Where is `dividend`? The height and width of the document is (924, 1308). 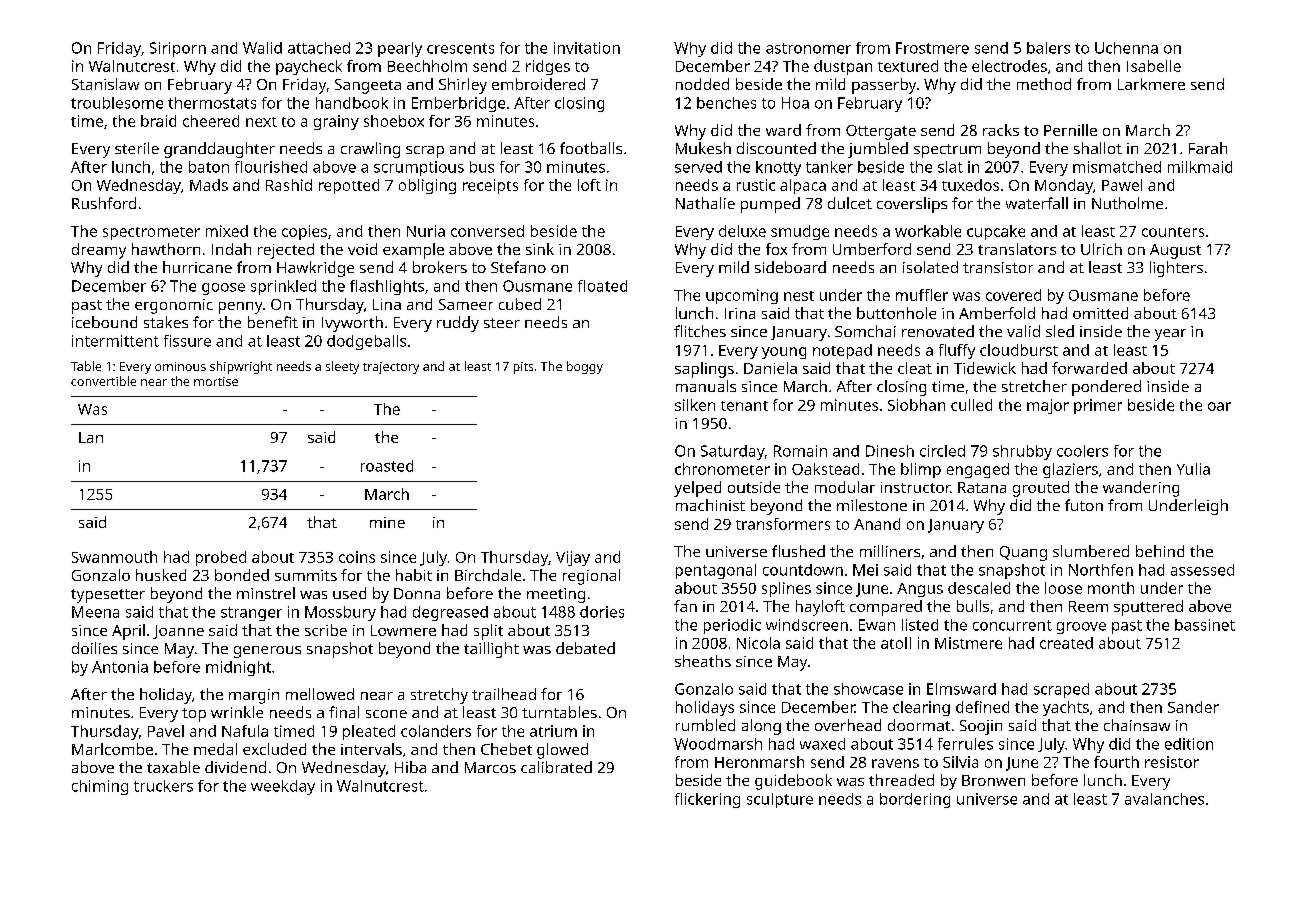
dividend is located at coordinates (235, 767).
